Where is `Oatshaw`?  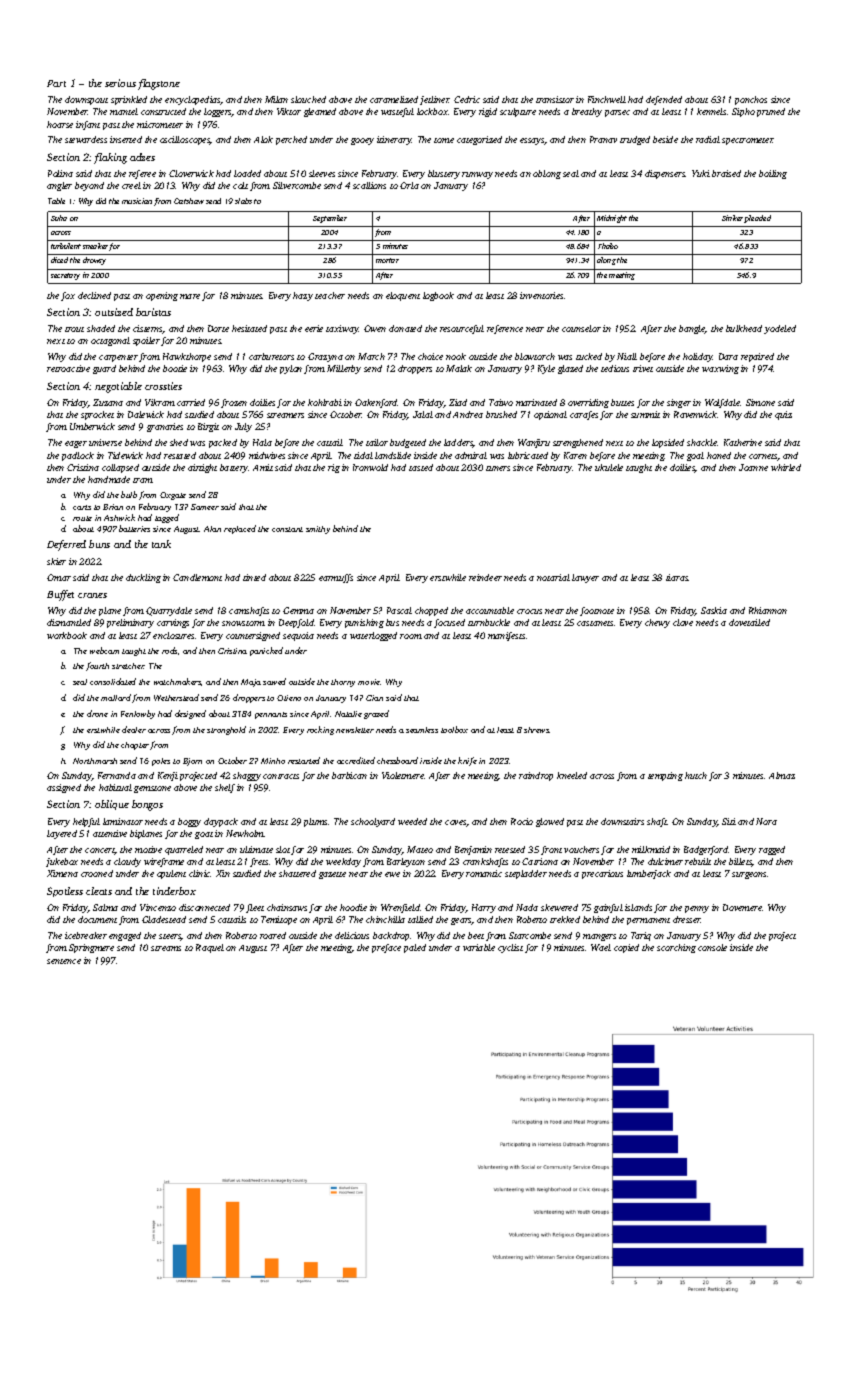
Oatshaw is located at coordinates (189, 201).
